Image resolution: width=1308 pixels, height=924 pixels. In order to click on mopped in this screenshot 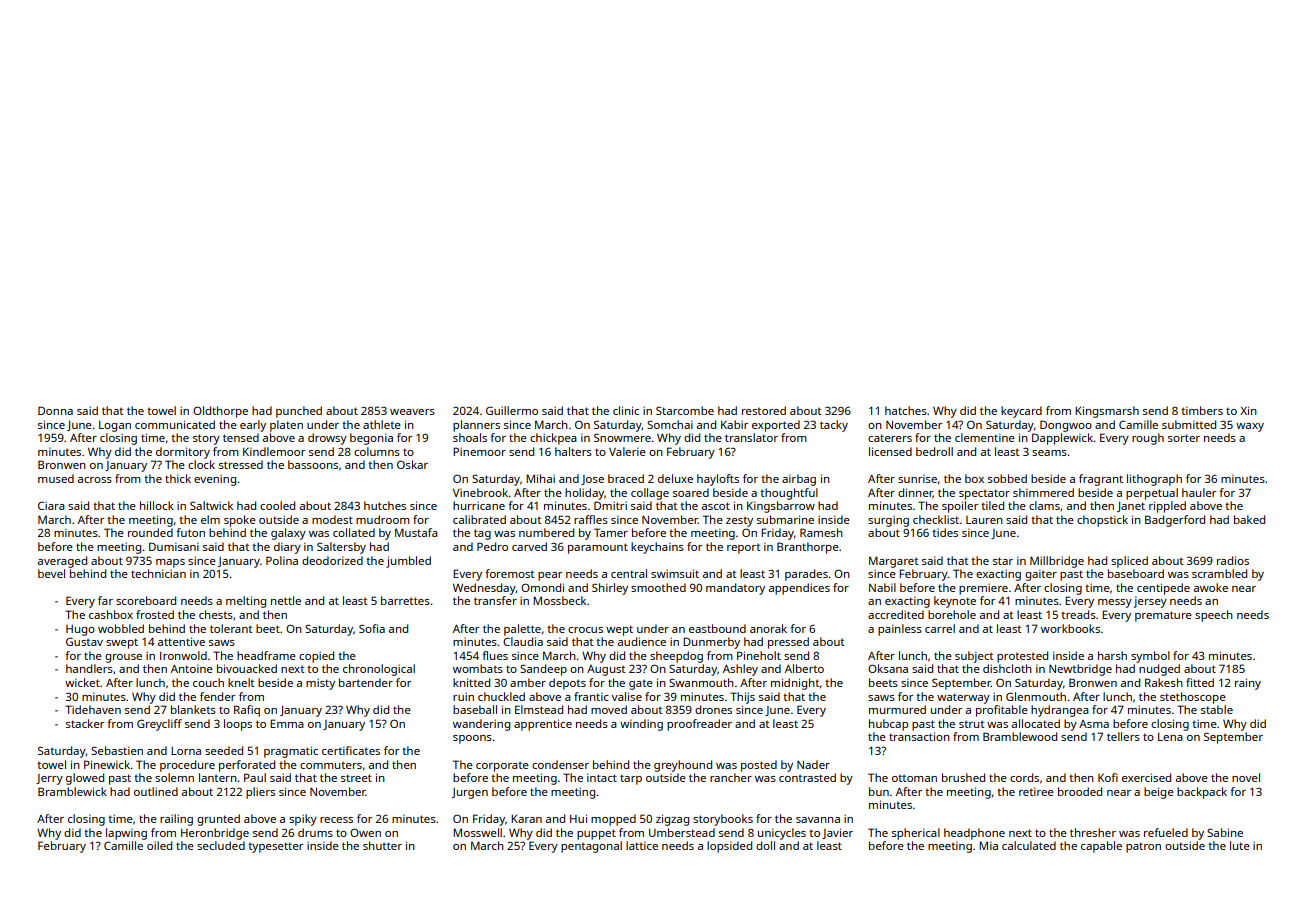, I will do `click(613, 820)`.
